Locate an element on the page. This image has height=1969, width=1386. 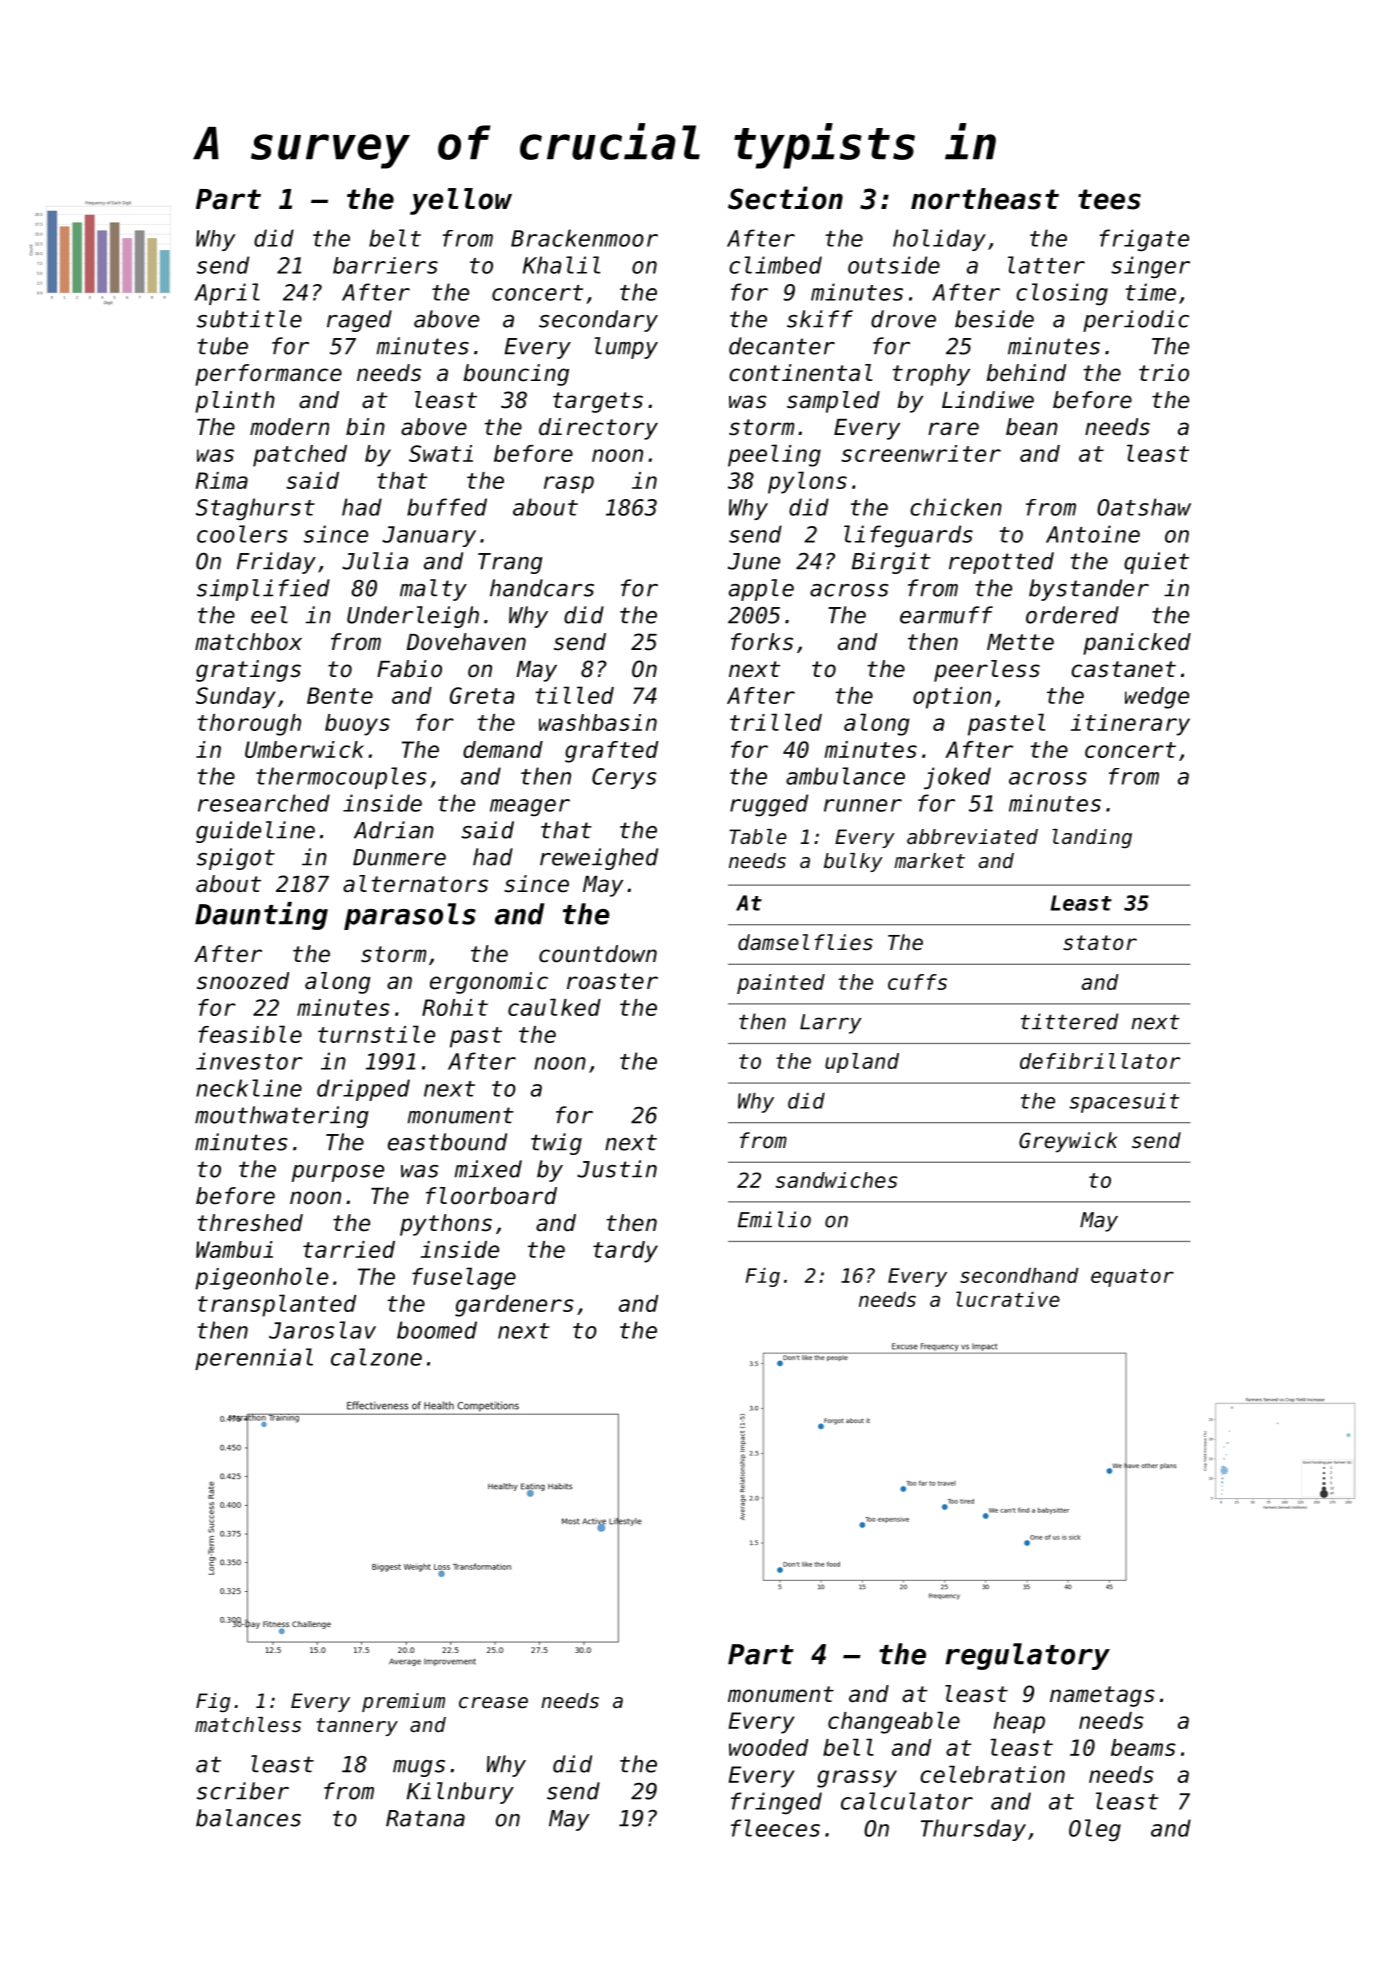
beside is located at coordinates (994, 319).
